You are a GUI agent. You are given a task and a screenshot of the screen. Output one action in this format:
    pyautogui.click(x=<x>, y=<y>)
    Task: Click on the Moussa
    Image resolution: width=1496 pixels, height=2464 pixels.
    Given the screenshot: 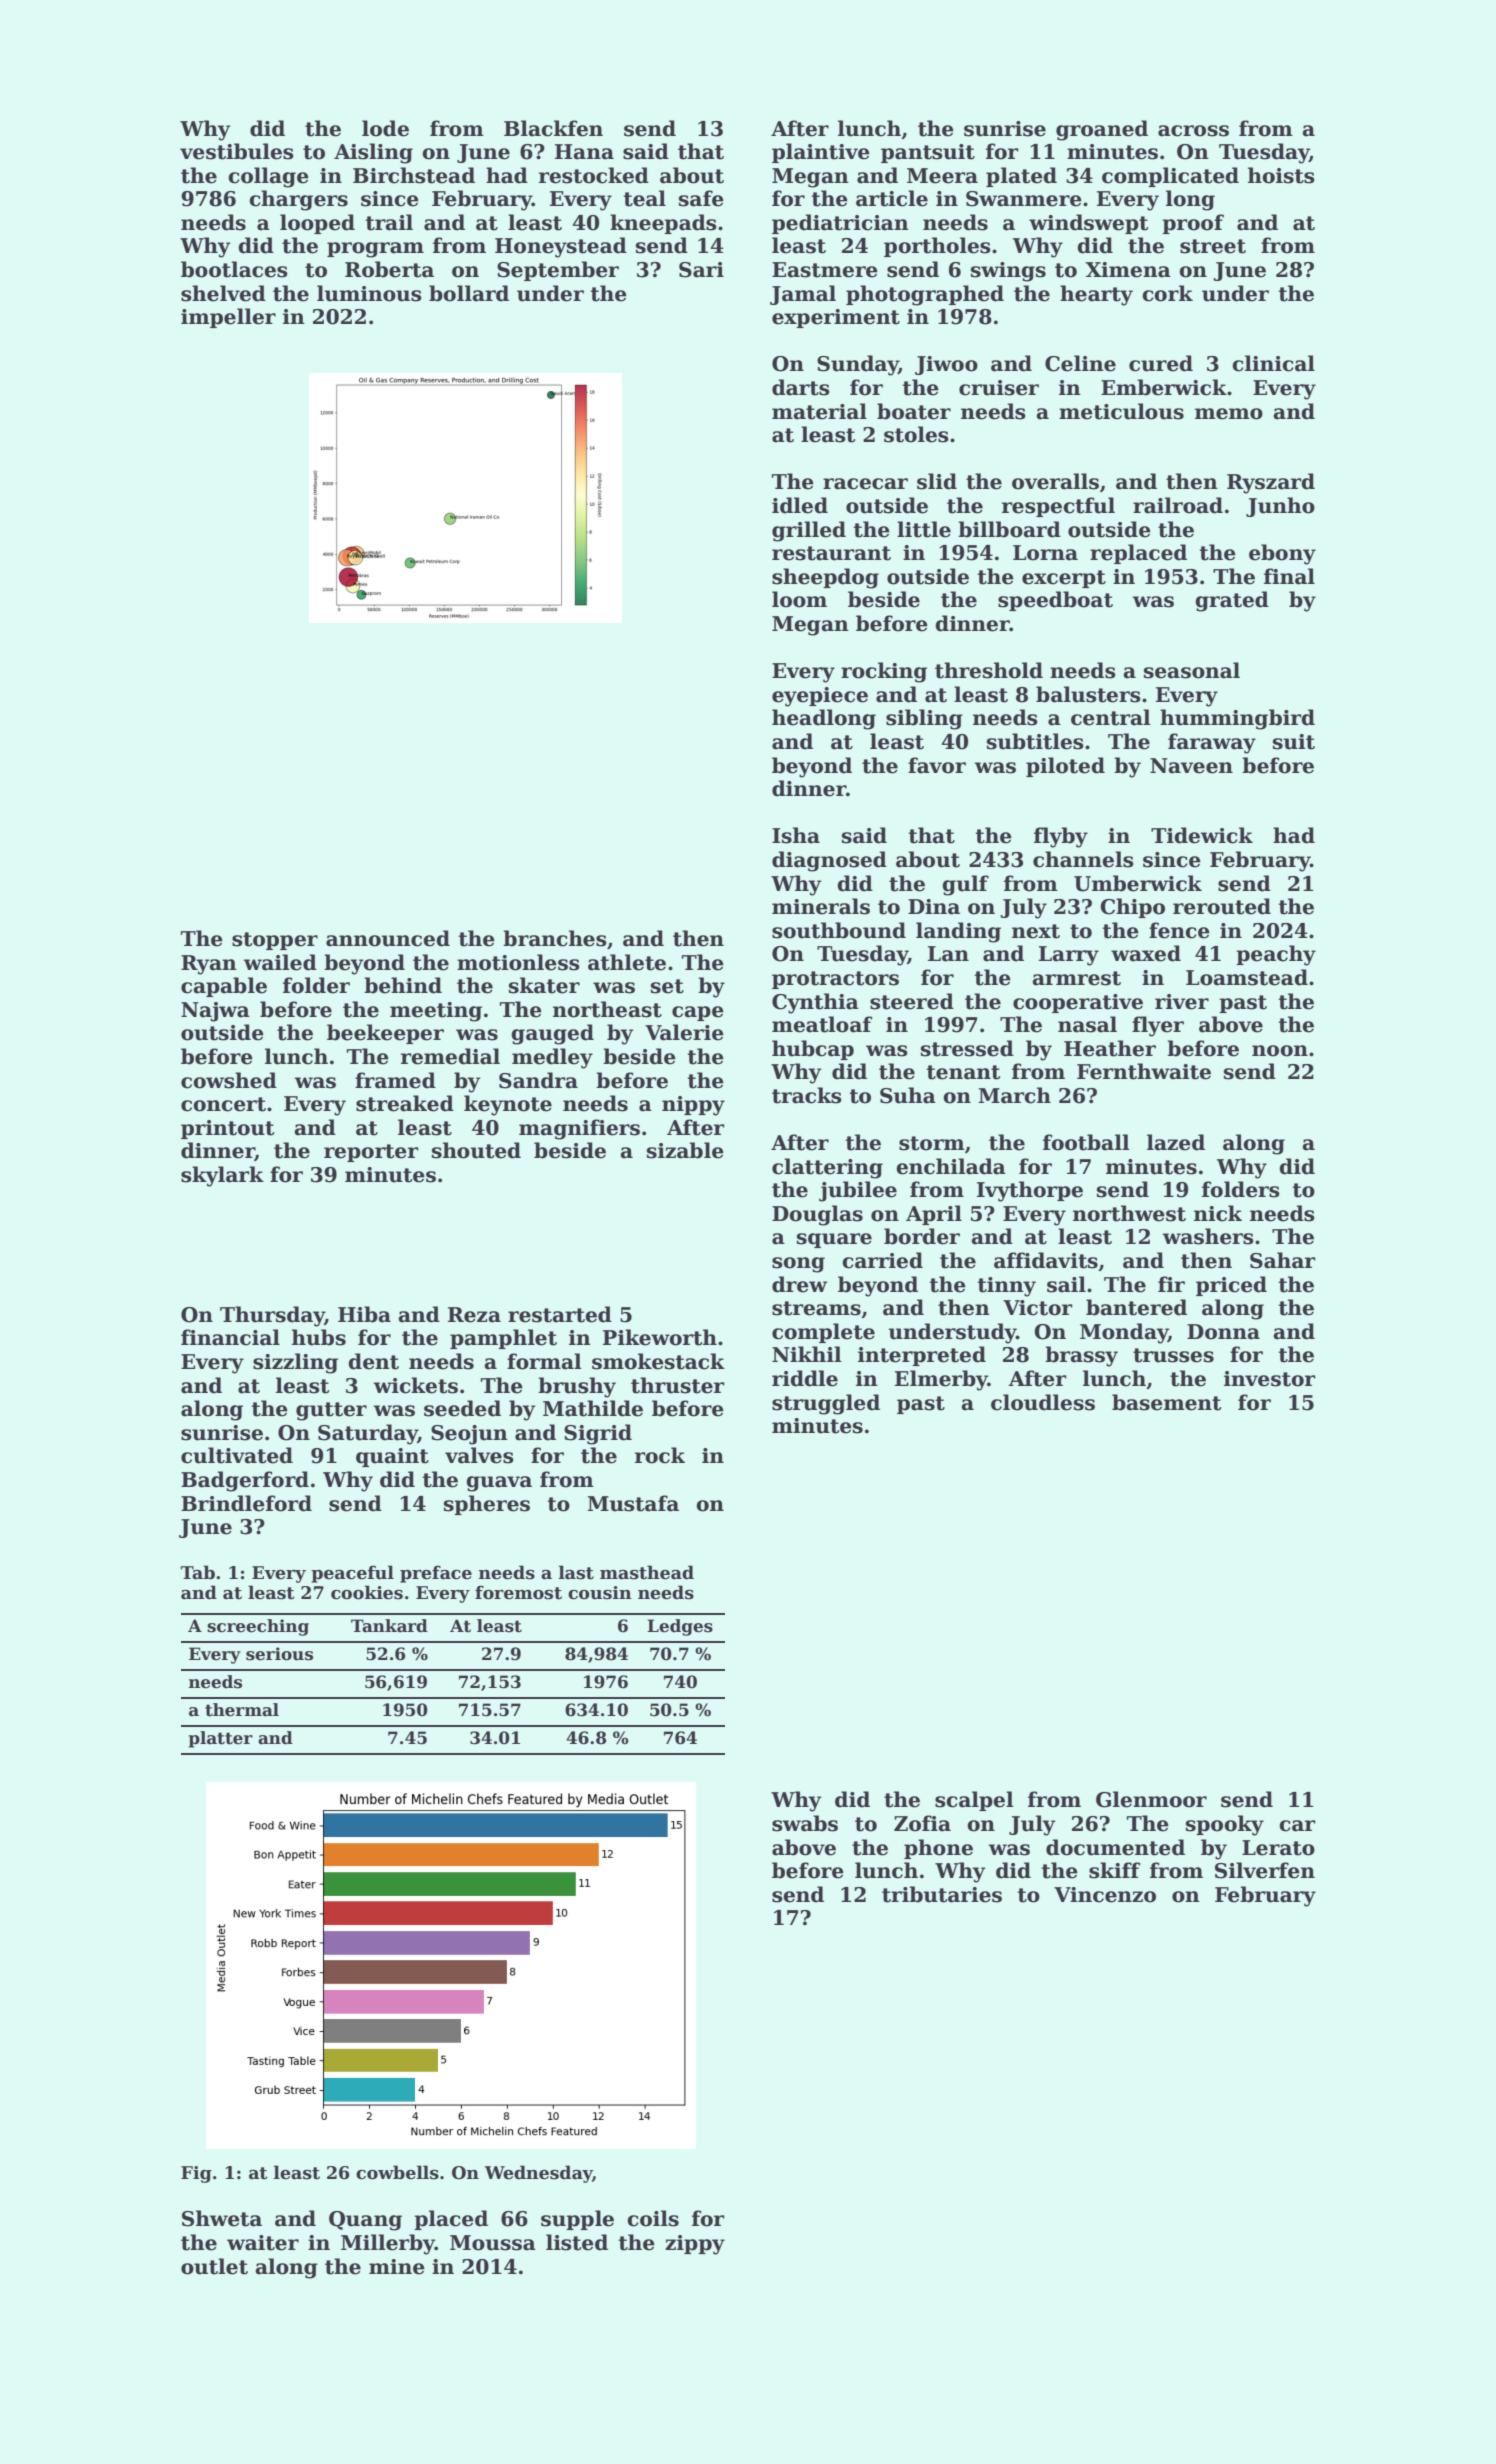 What is the action you would take?
    pyautogui.click(x=493, y=2243)
